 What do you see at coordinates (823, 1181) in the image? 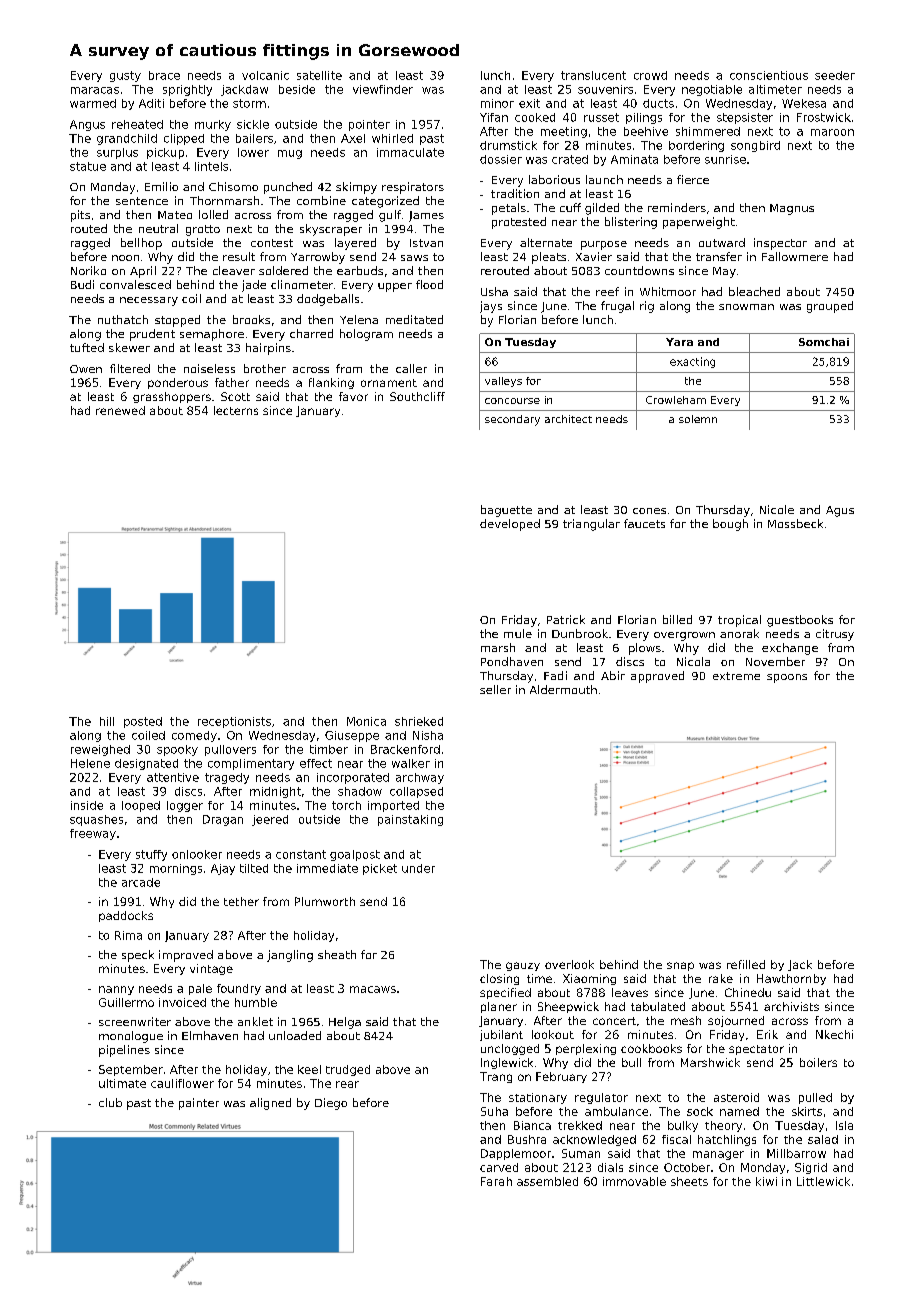
I see `Littlewick` at bounding box center [823, 1181].
